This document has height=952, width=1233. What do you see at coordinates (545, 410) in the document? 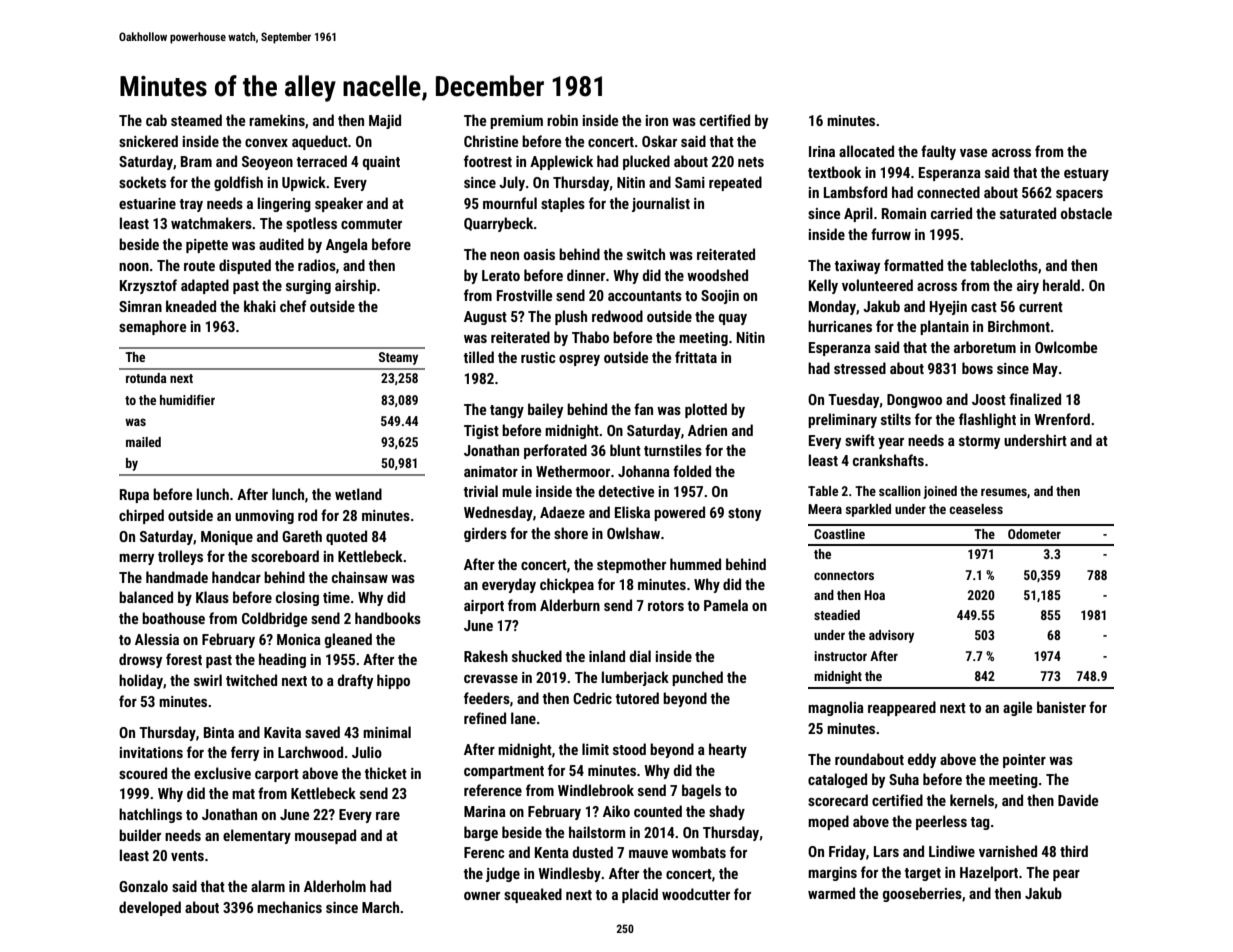
I see `bailey` at bounding box center [545, 410].
